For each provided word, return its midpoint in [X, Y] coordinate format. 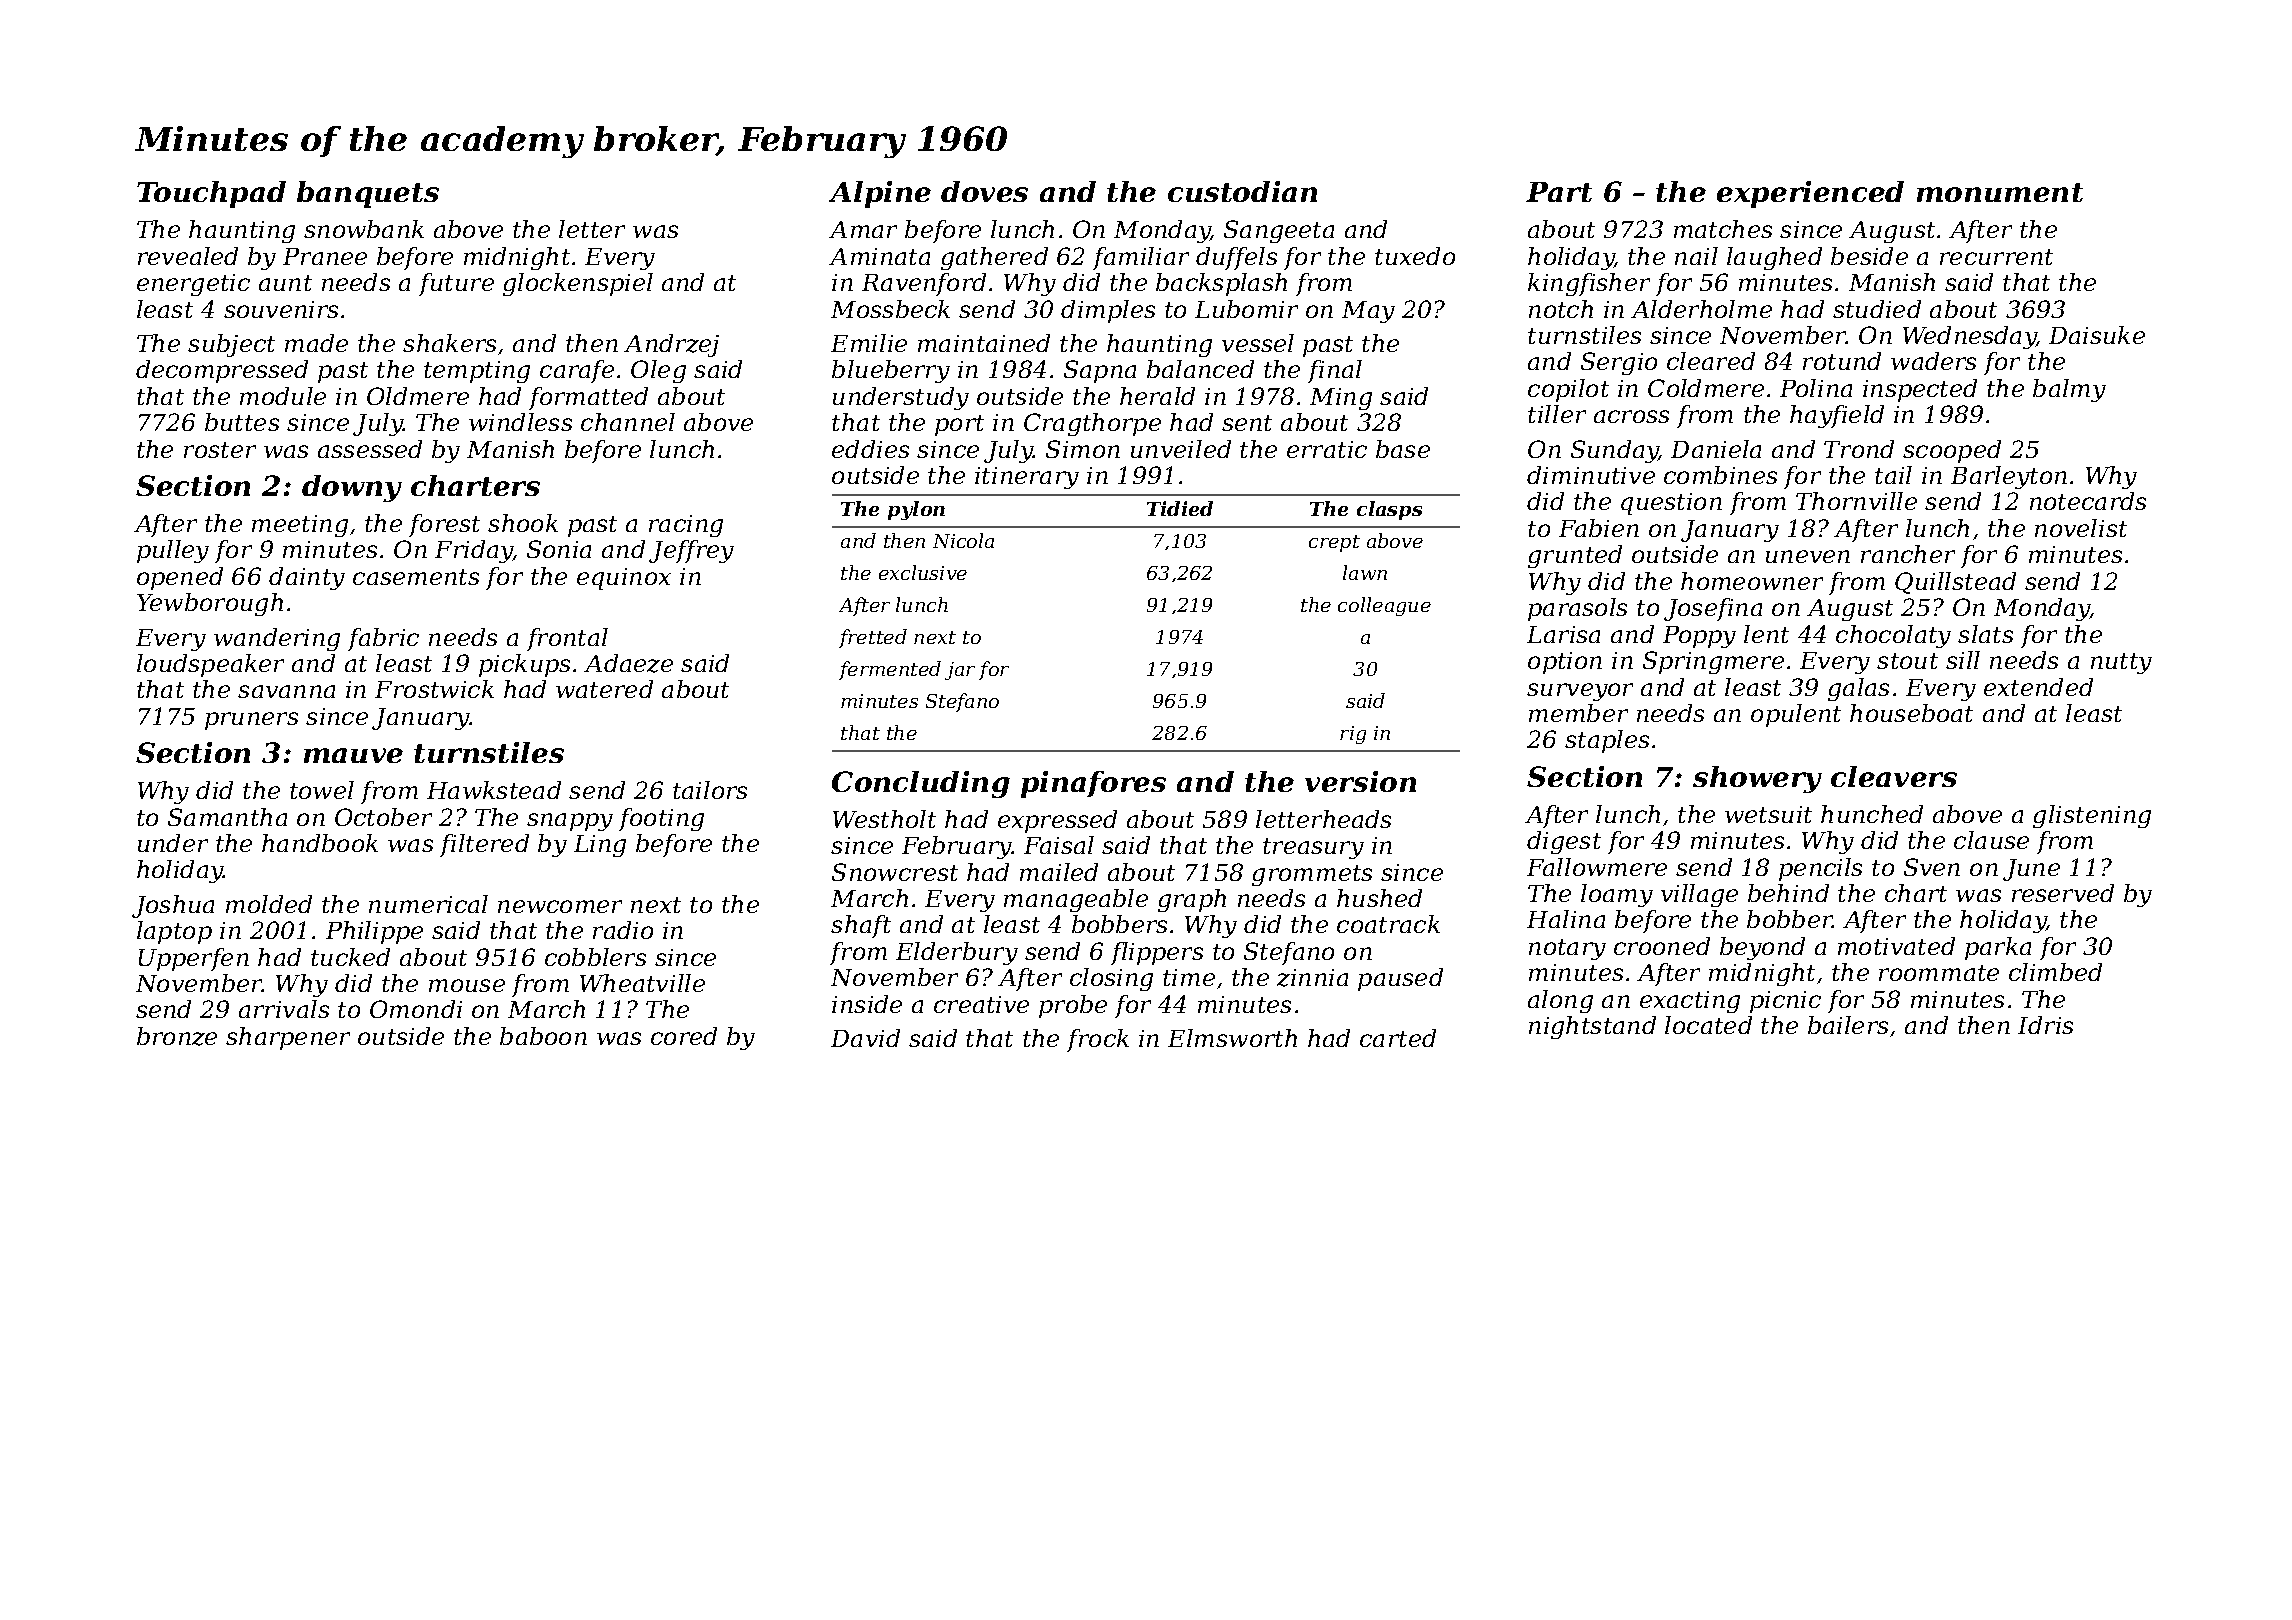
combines [1720, 475]
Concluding [921, 784]
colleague [1384, 606]
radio [623, 930]
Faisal [1059, 845]
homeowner [1752, 581]
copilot [1568, 390]
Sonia [559, 549]
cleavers [1894, 776]
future [456, 284]
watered [604, 689]
